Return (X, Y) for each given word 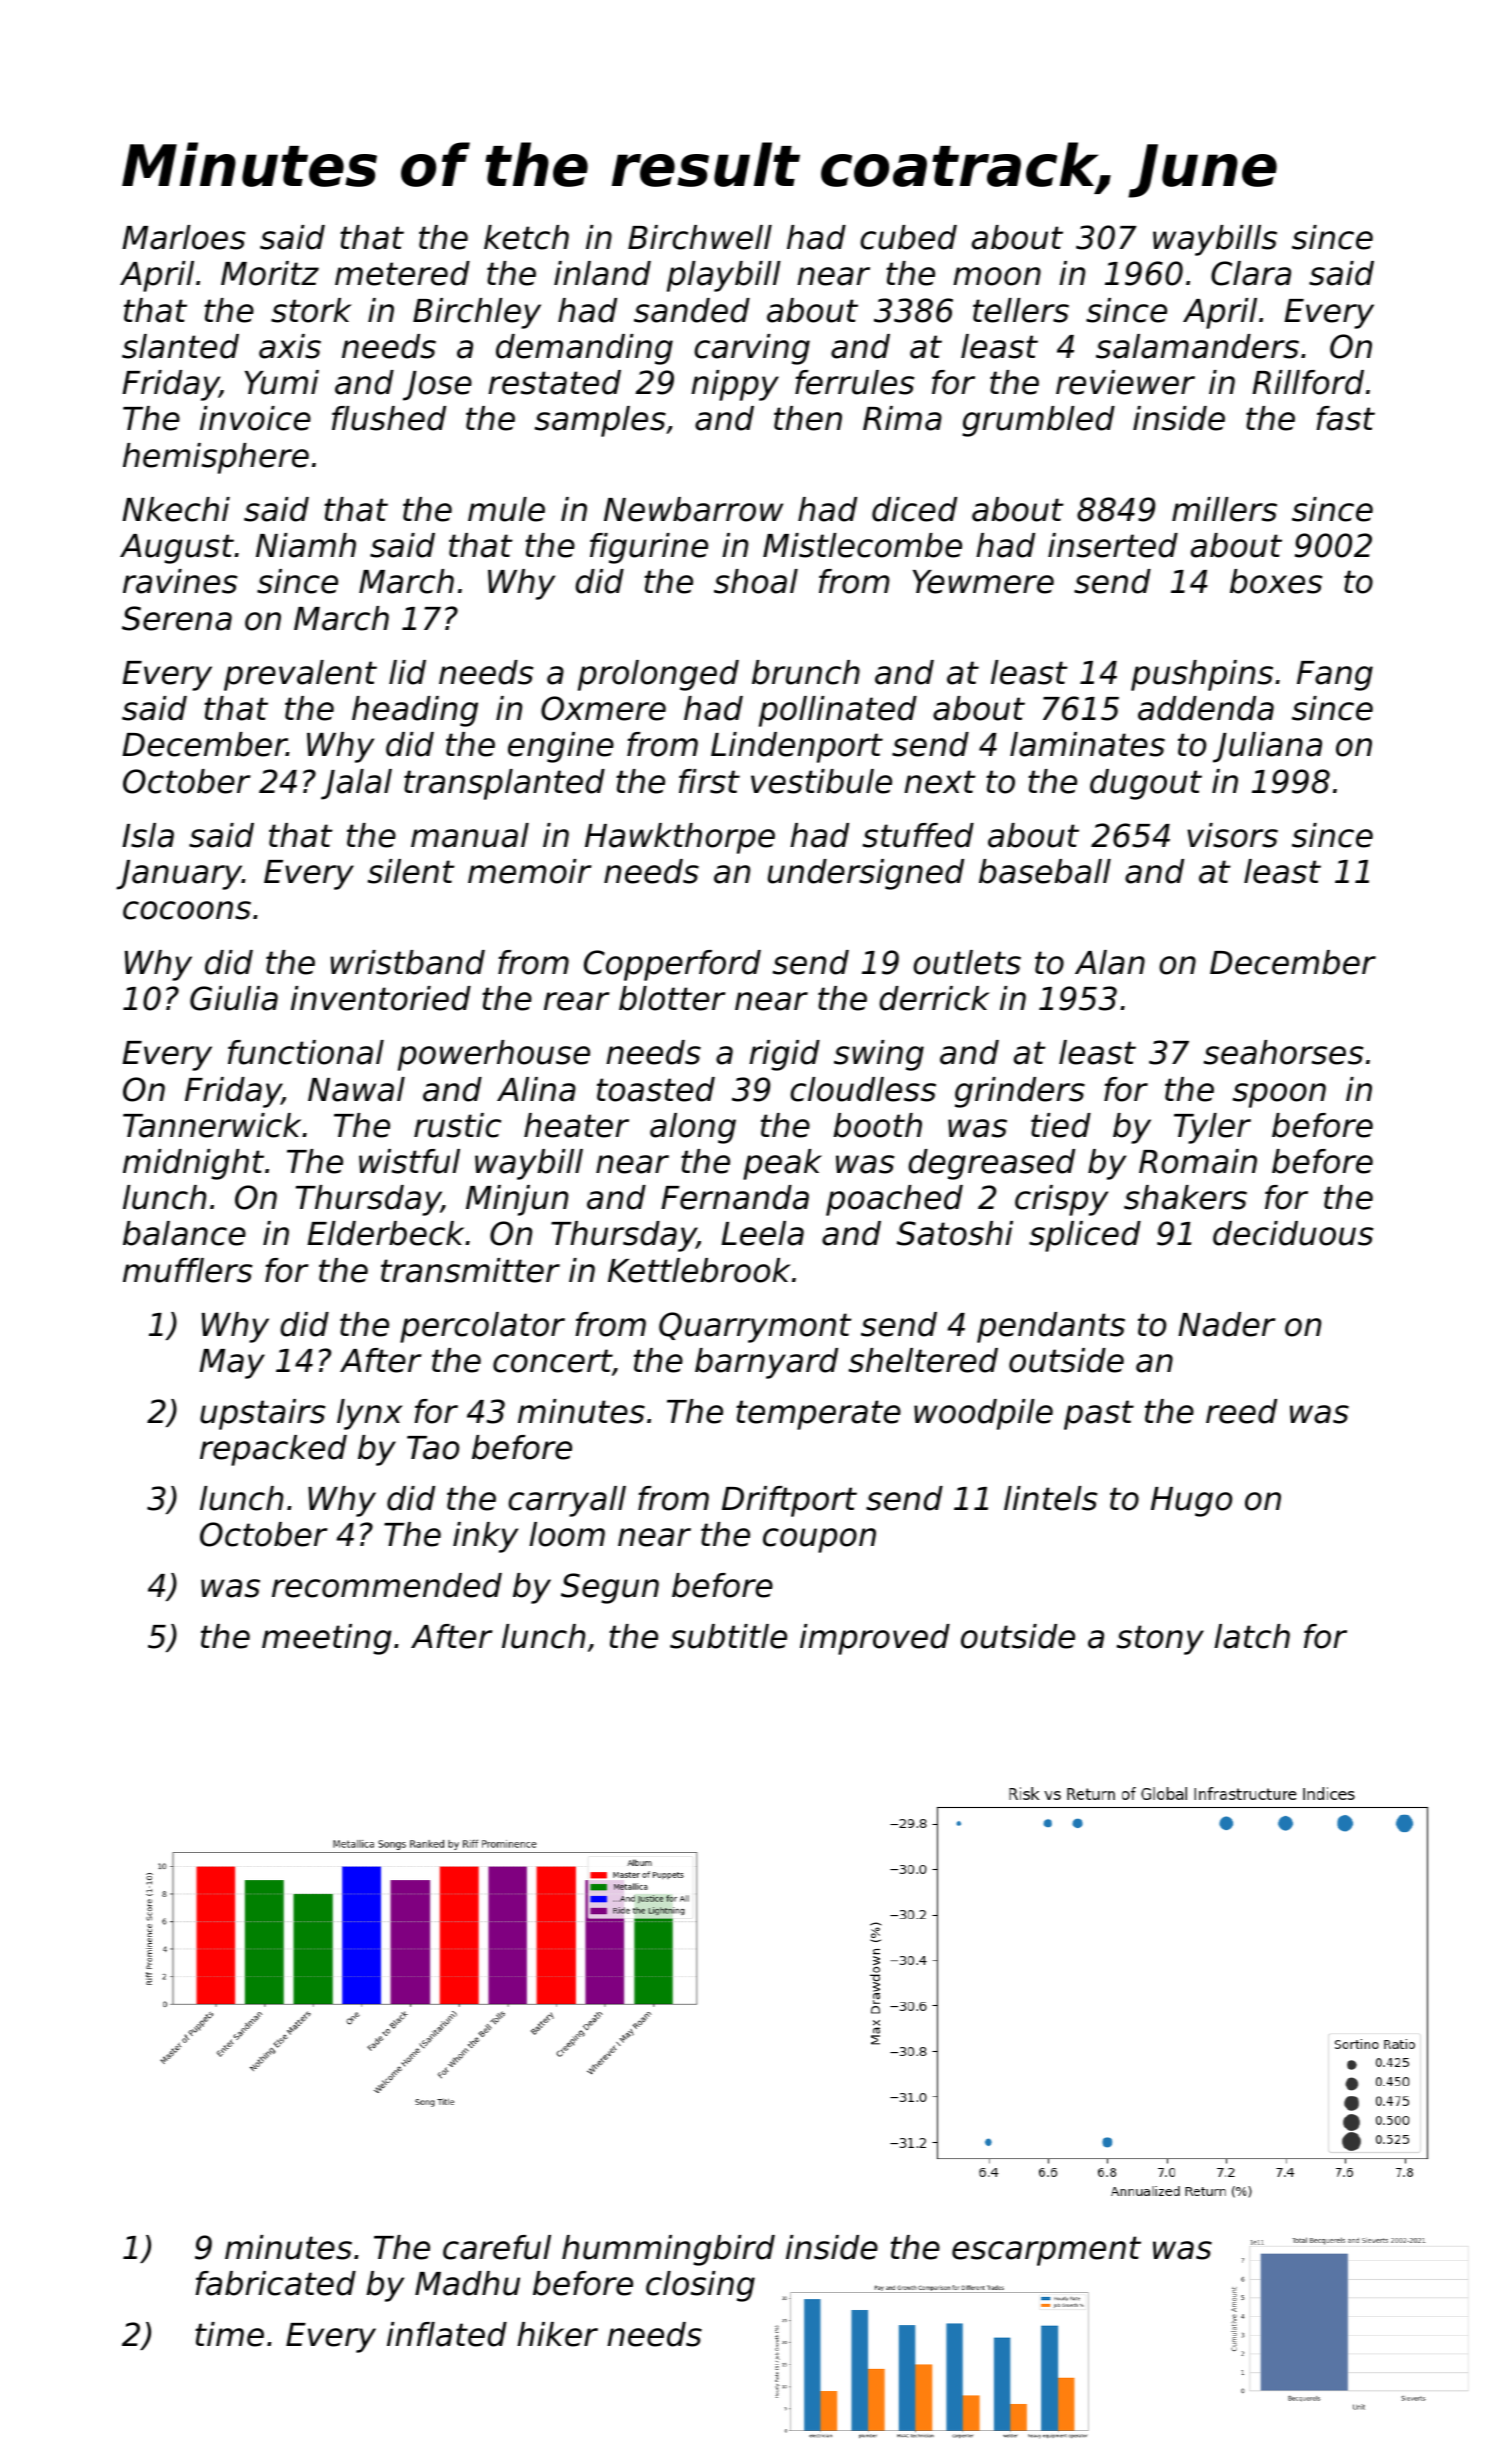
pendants (1051, 1327)
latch (1252, 1636)
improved (875, 1639)
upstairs (263, 1414)
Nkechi (176, 509)
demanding (584, 349)
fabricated (276, 2283)
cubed (908, 237)
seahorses (1284, 1052)
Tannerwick (212, 1125)
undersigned (866, 874)
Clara (1251, 273)
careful (497, 2247)
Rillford (1308, 382)
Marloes (184, 237)
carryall (567, 1501)
